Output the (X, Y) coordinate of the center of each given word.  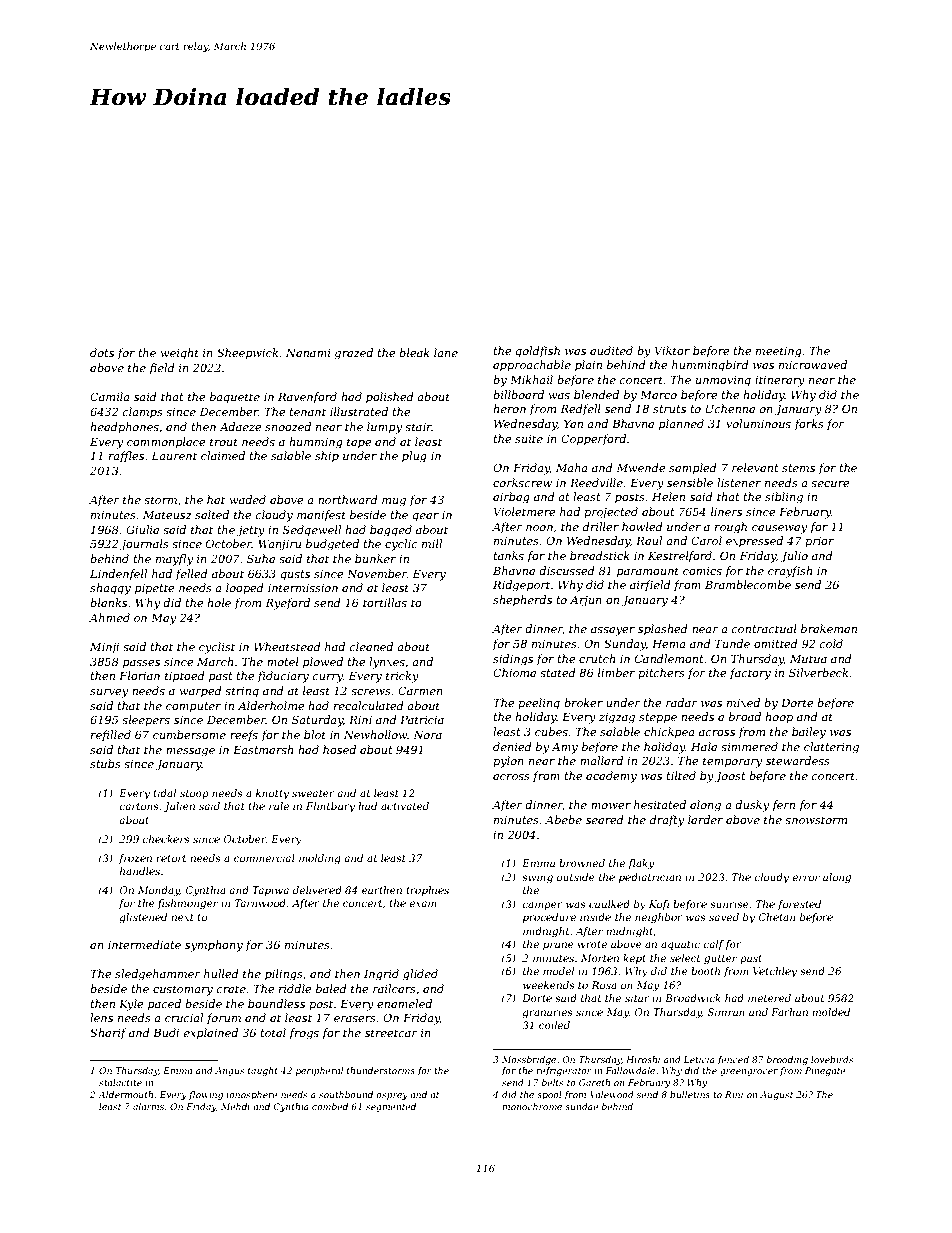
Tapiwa (270, 891)
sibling (784, 498)
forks (809, 424)
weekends (549, 985)
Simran (726, 1012)
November (377, 573)
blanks (108, 602)
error (806, 878)
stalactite (120, 1082)
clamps (143, 413)
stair (418, 427)
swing (537, 878)
